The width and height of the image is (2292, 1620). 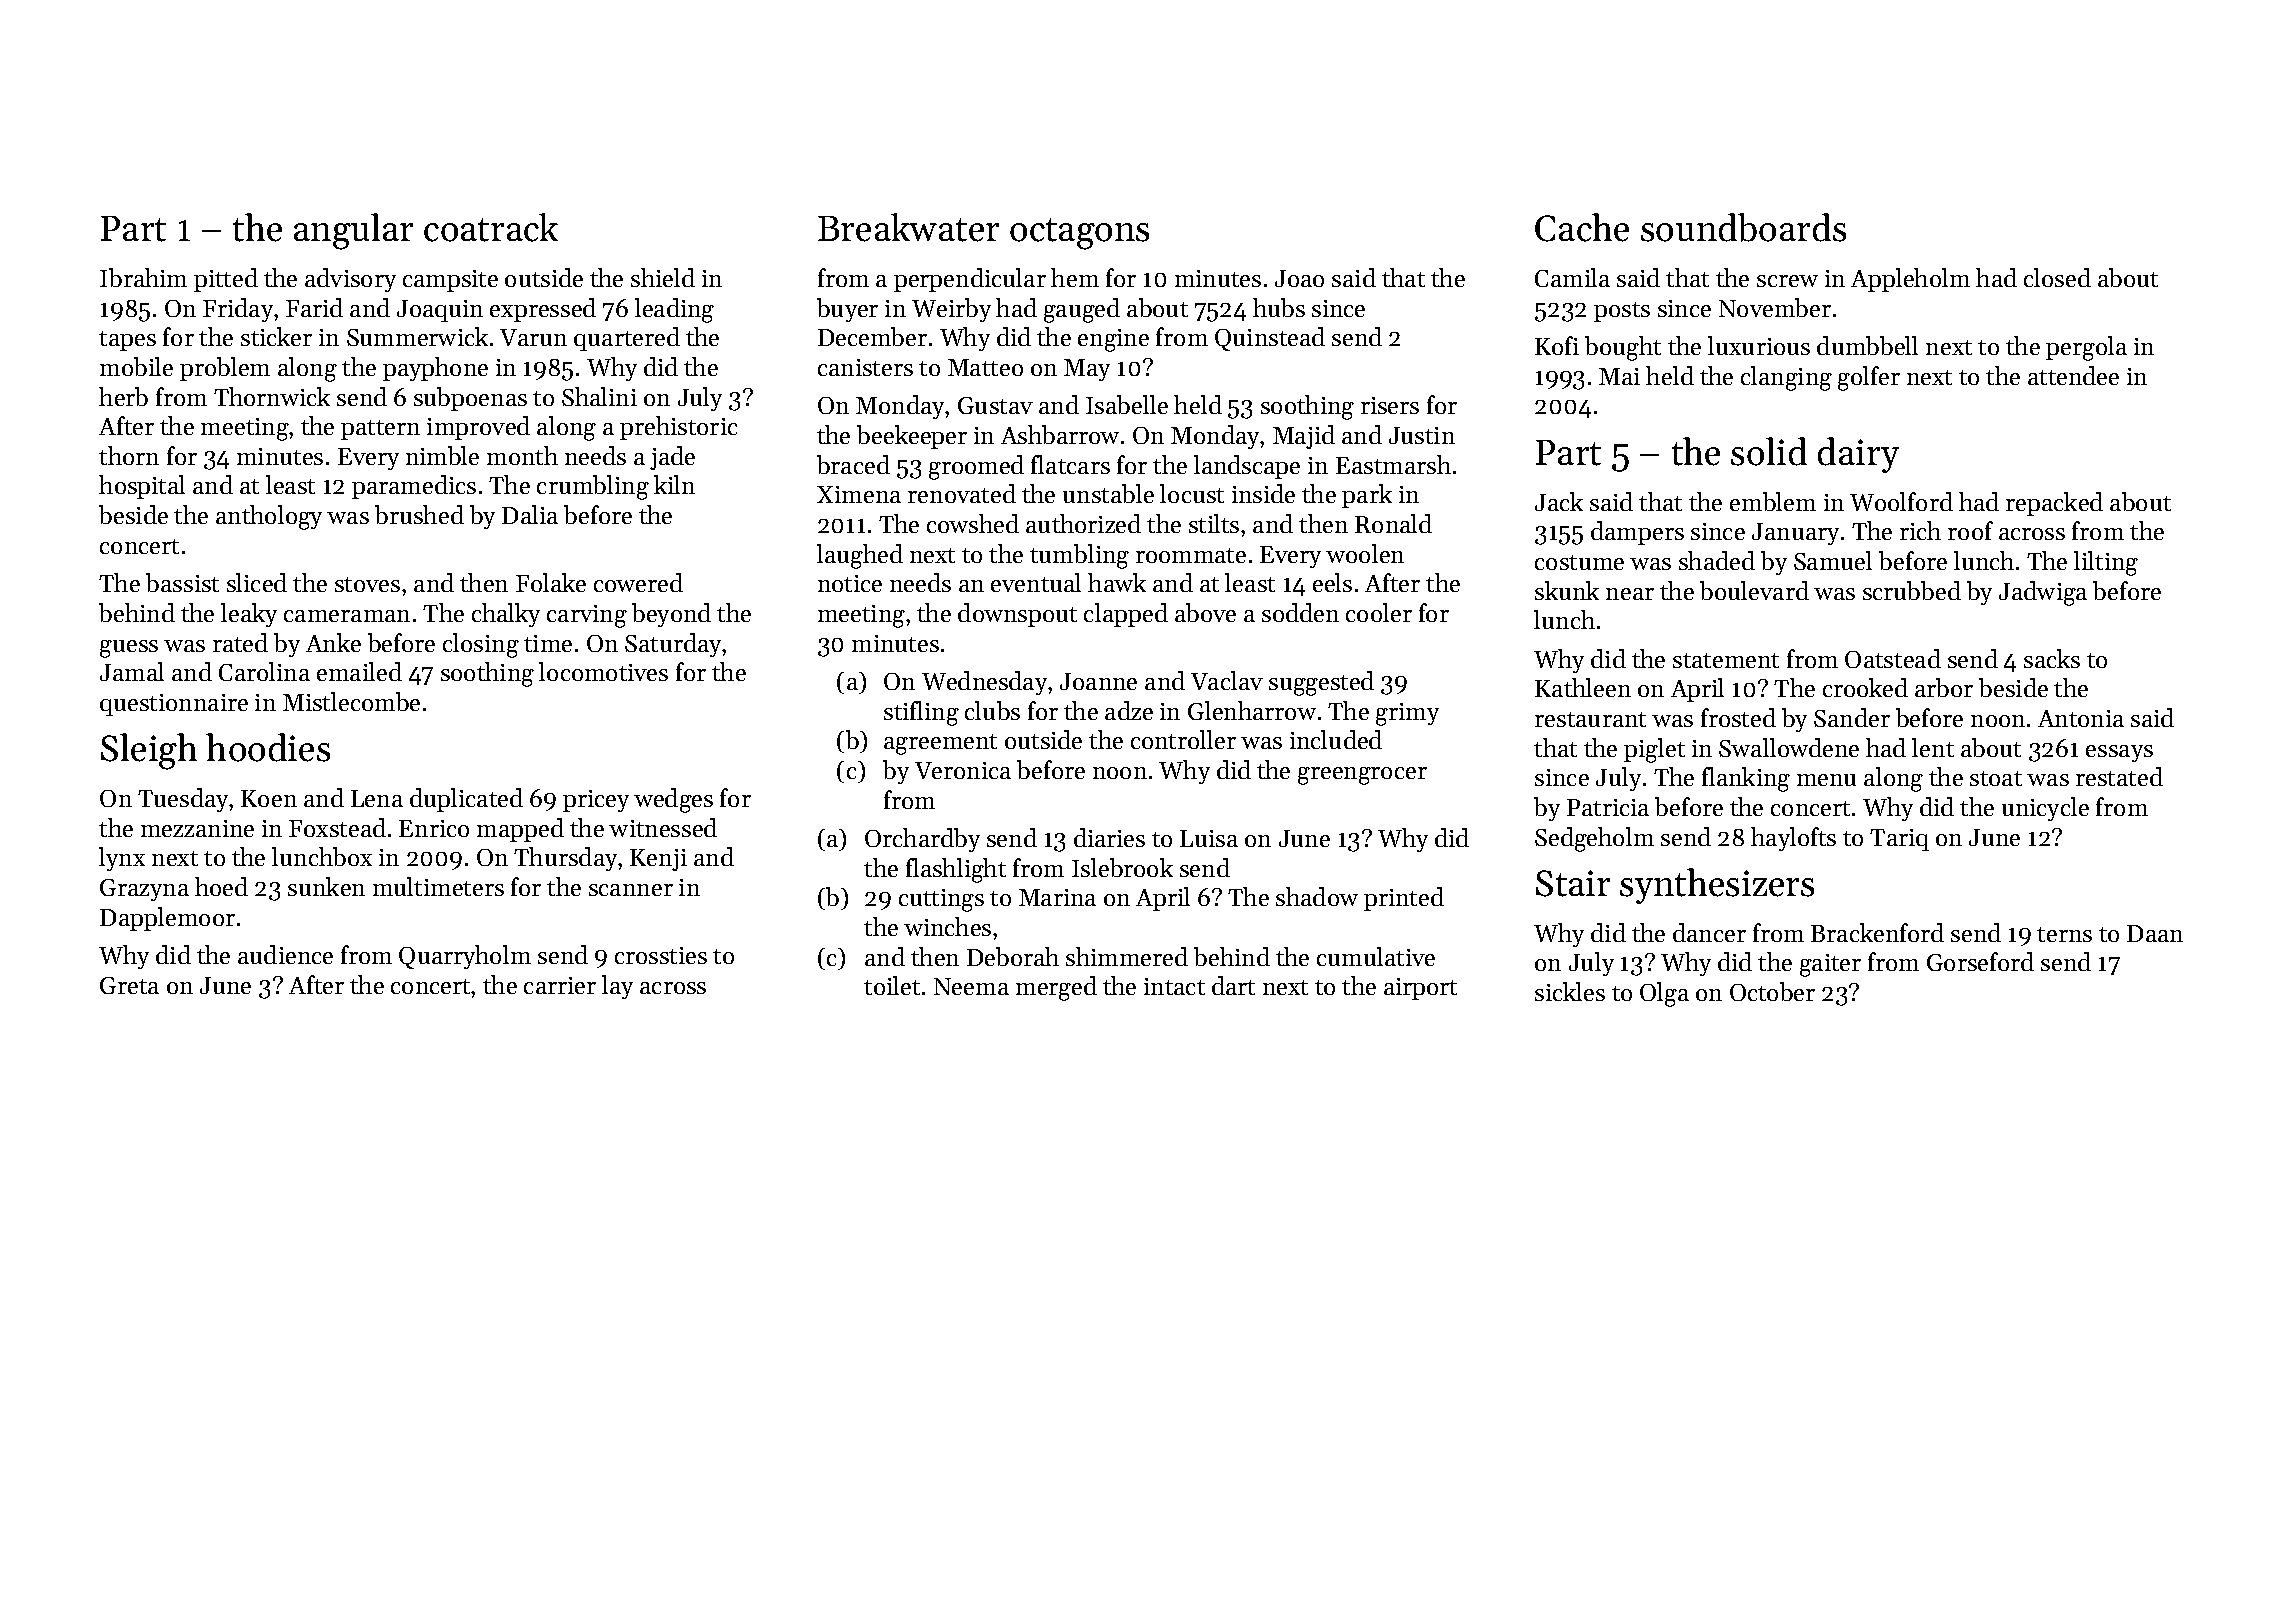 I want to click on Quinstead, so click(x=1270, y=339).
